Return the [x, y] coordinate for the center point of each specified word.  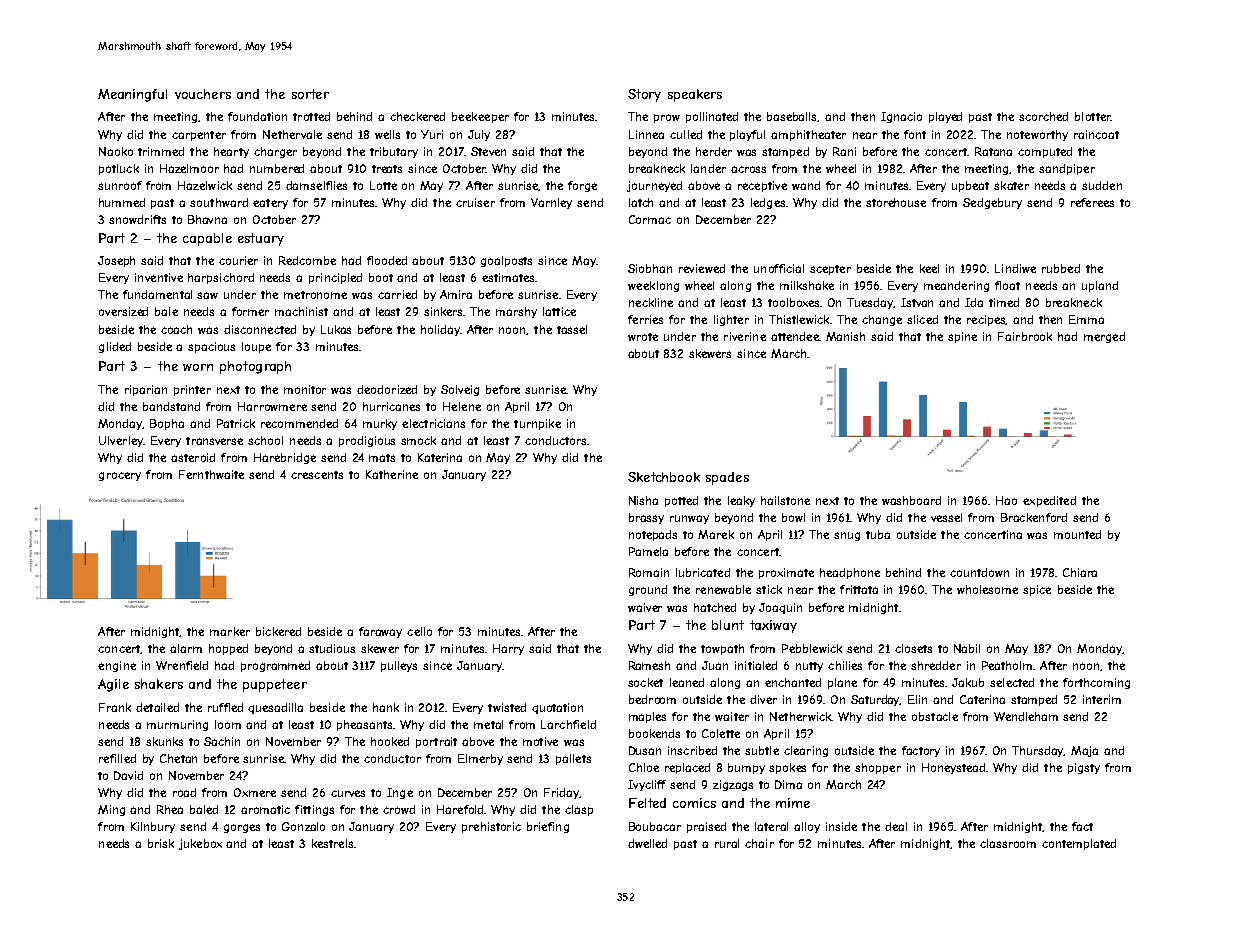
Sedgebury [992, 203]
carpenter [199, 136]
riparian [146, 390]
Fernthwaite [211, 474]
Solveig [460, 390]
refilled [117, 758]
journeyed [654, 186]
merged [1104, 337]
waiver [645, 607]
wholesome [987, 589]
